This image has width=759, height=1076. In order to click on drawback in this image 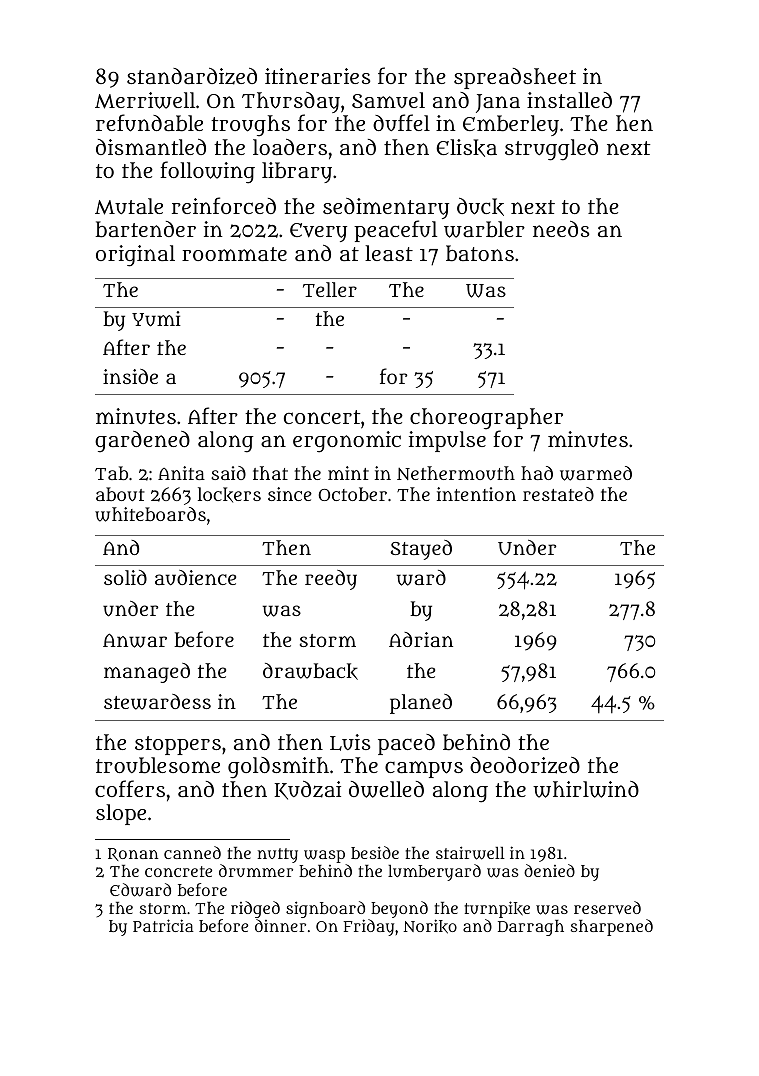, I will do `click(310, 671)`.
